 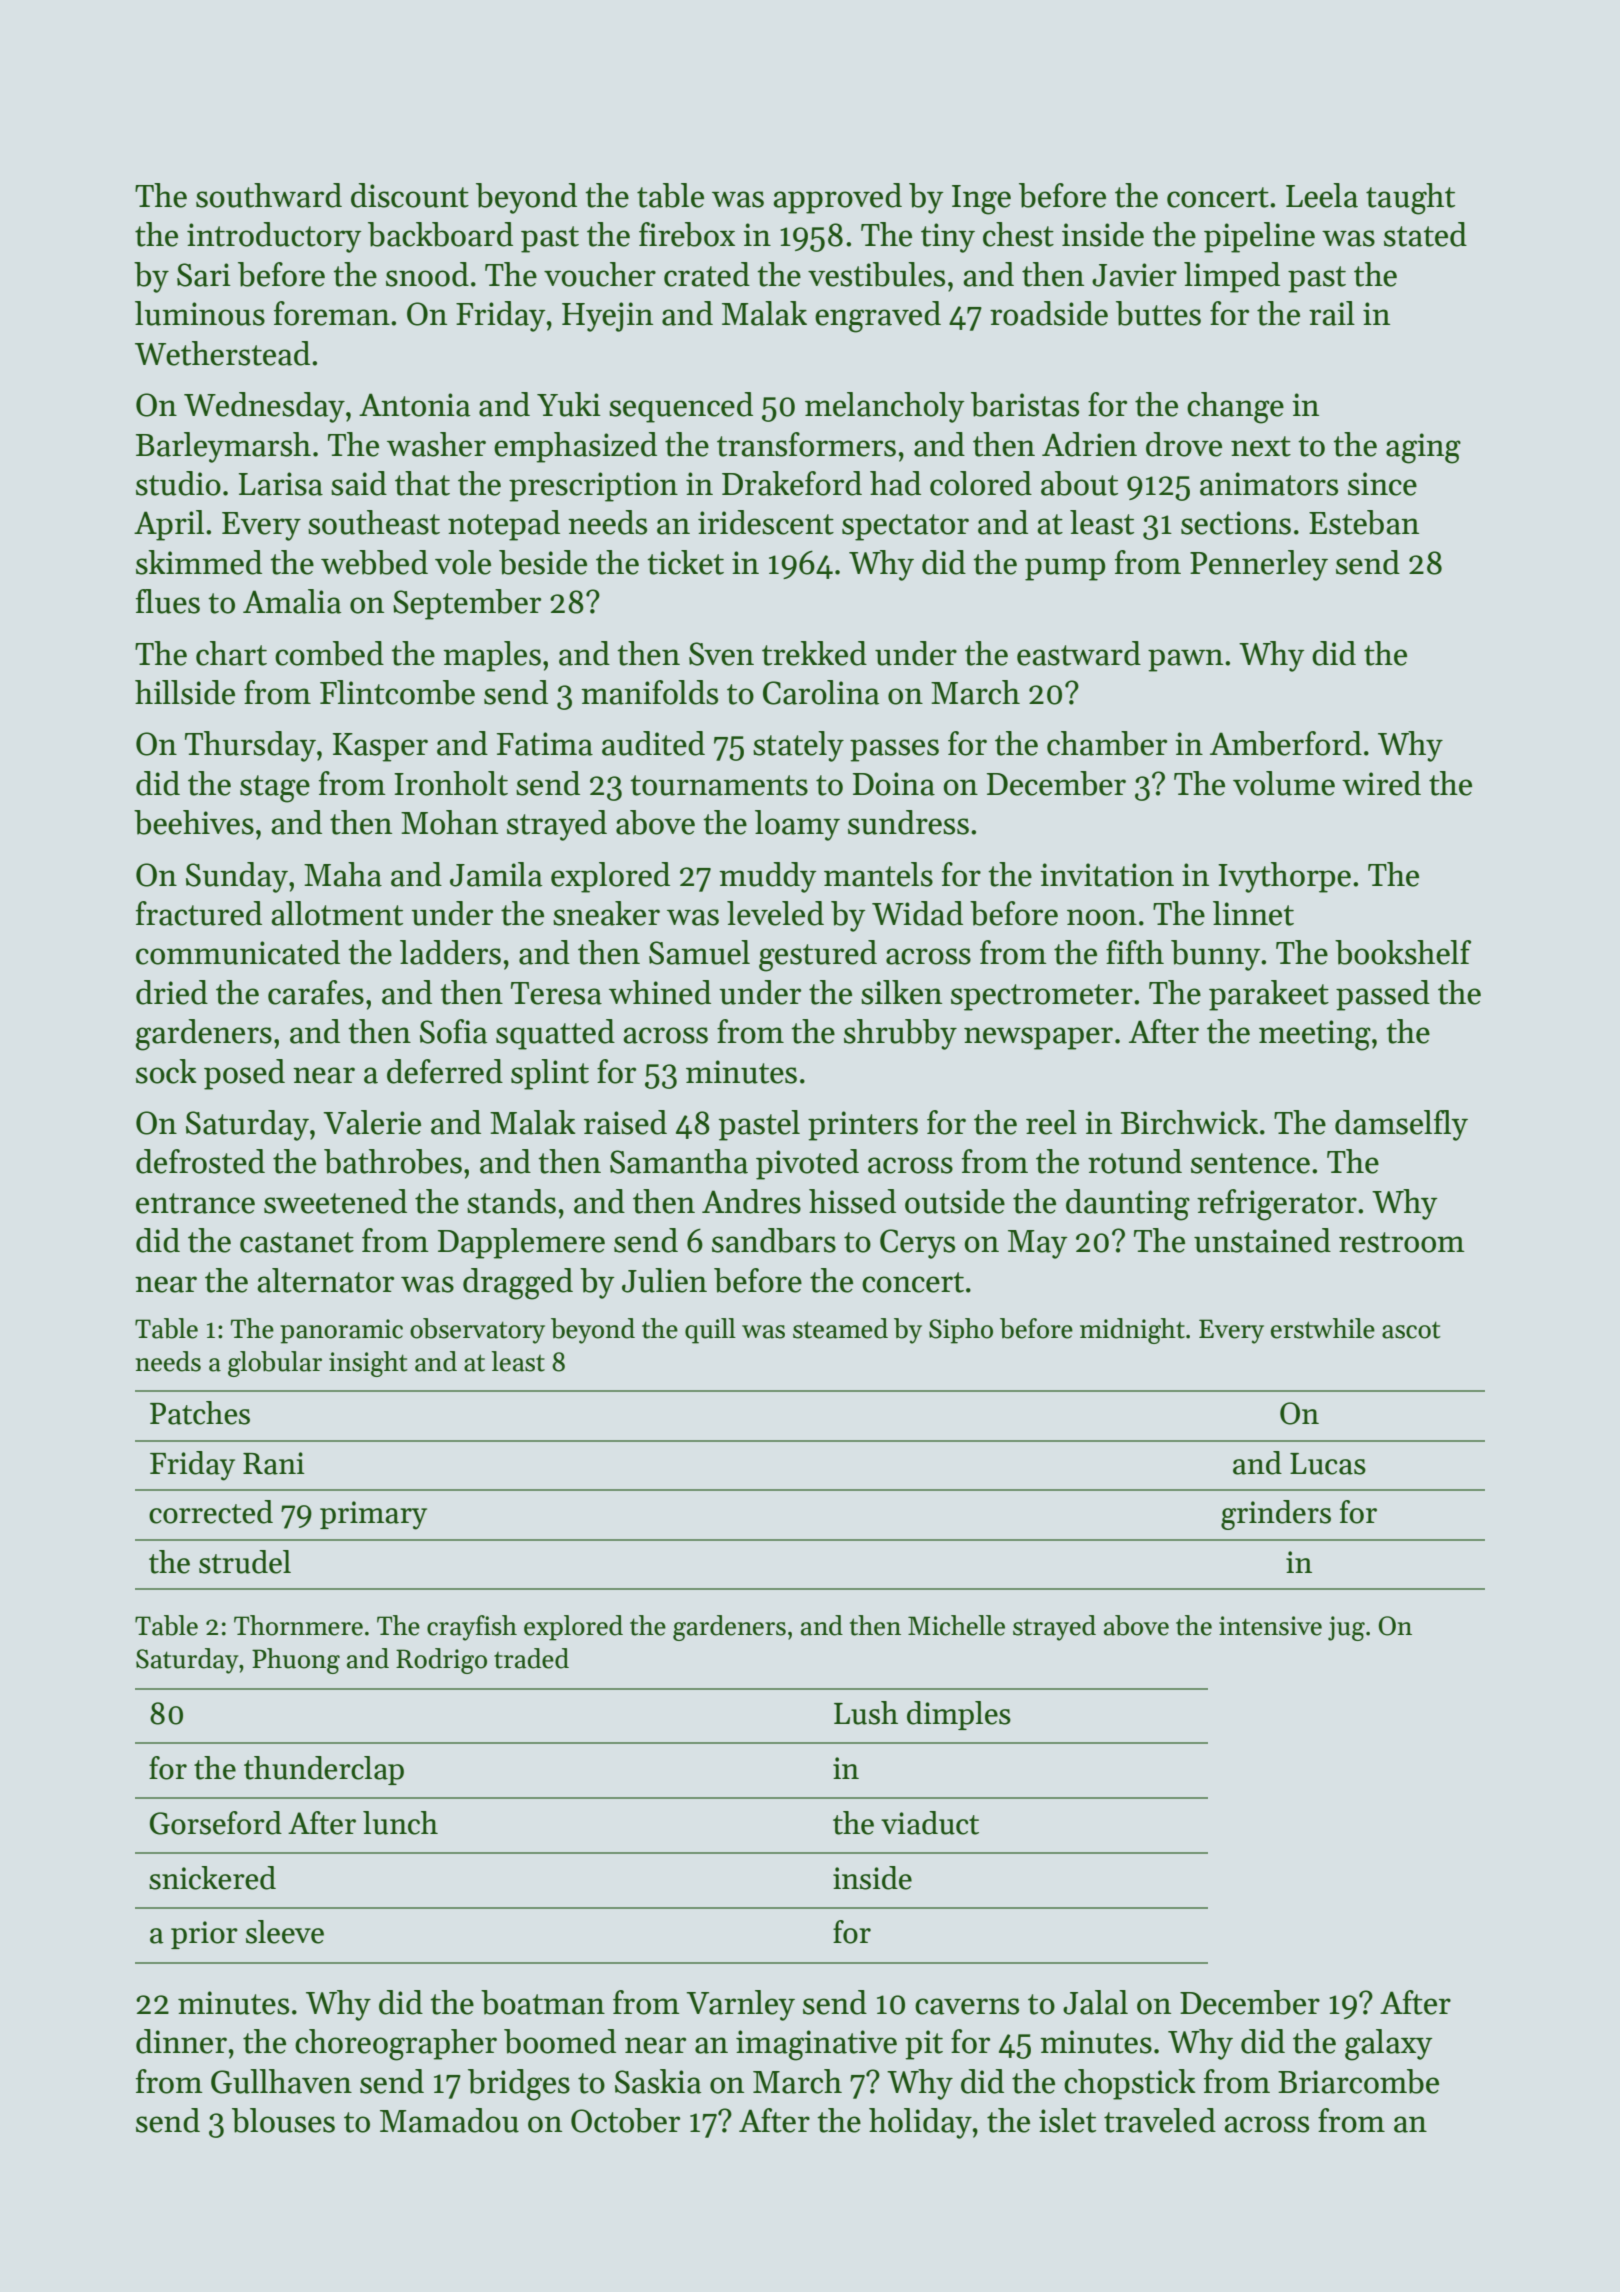 I want to click on drove, so click(x=1184, y=444).
